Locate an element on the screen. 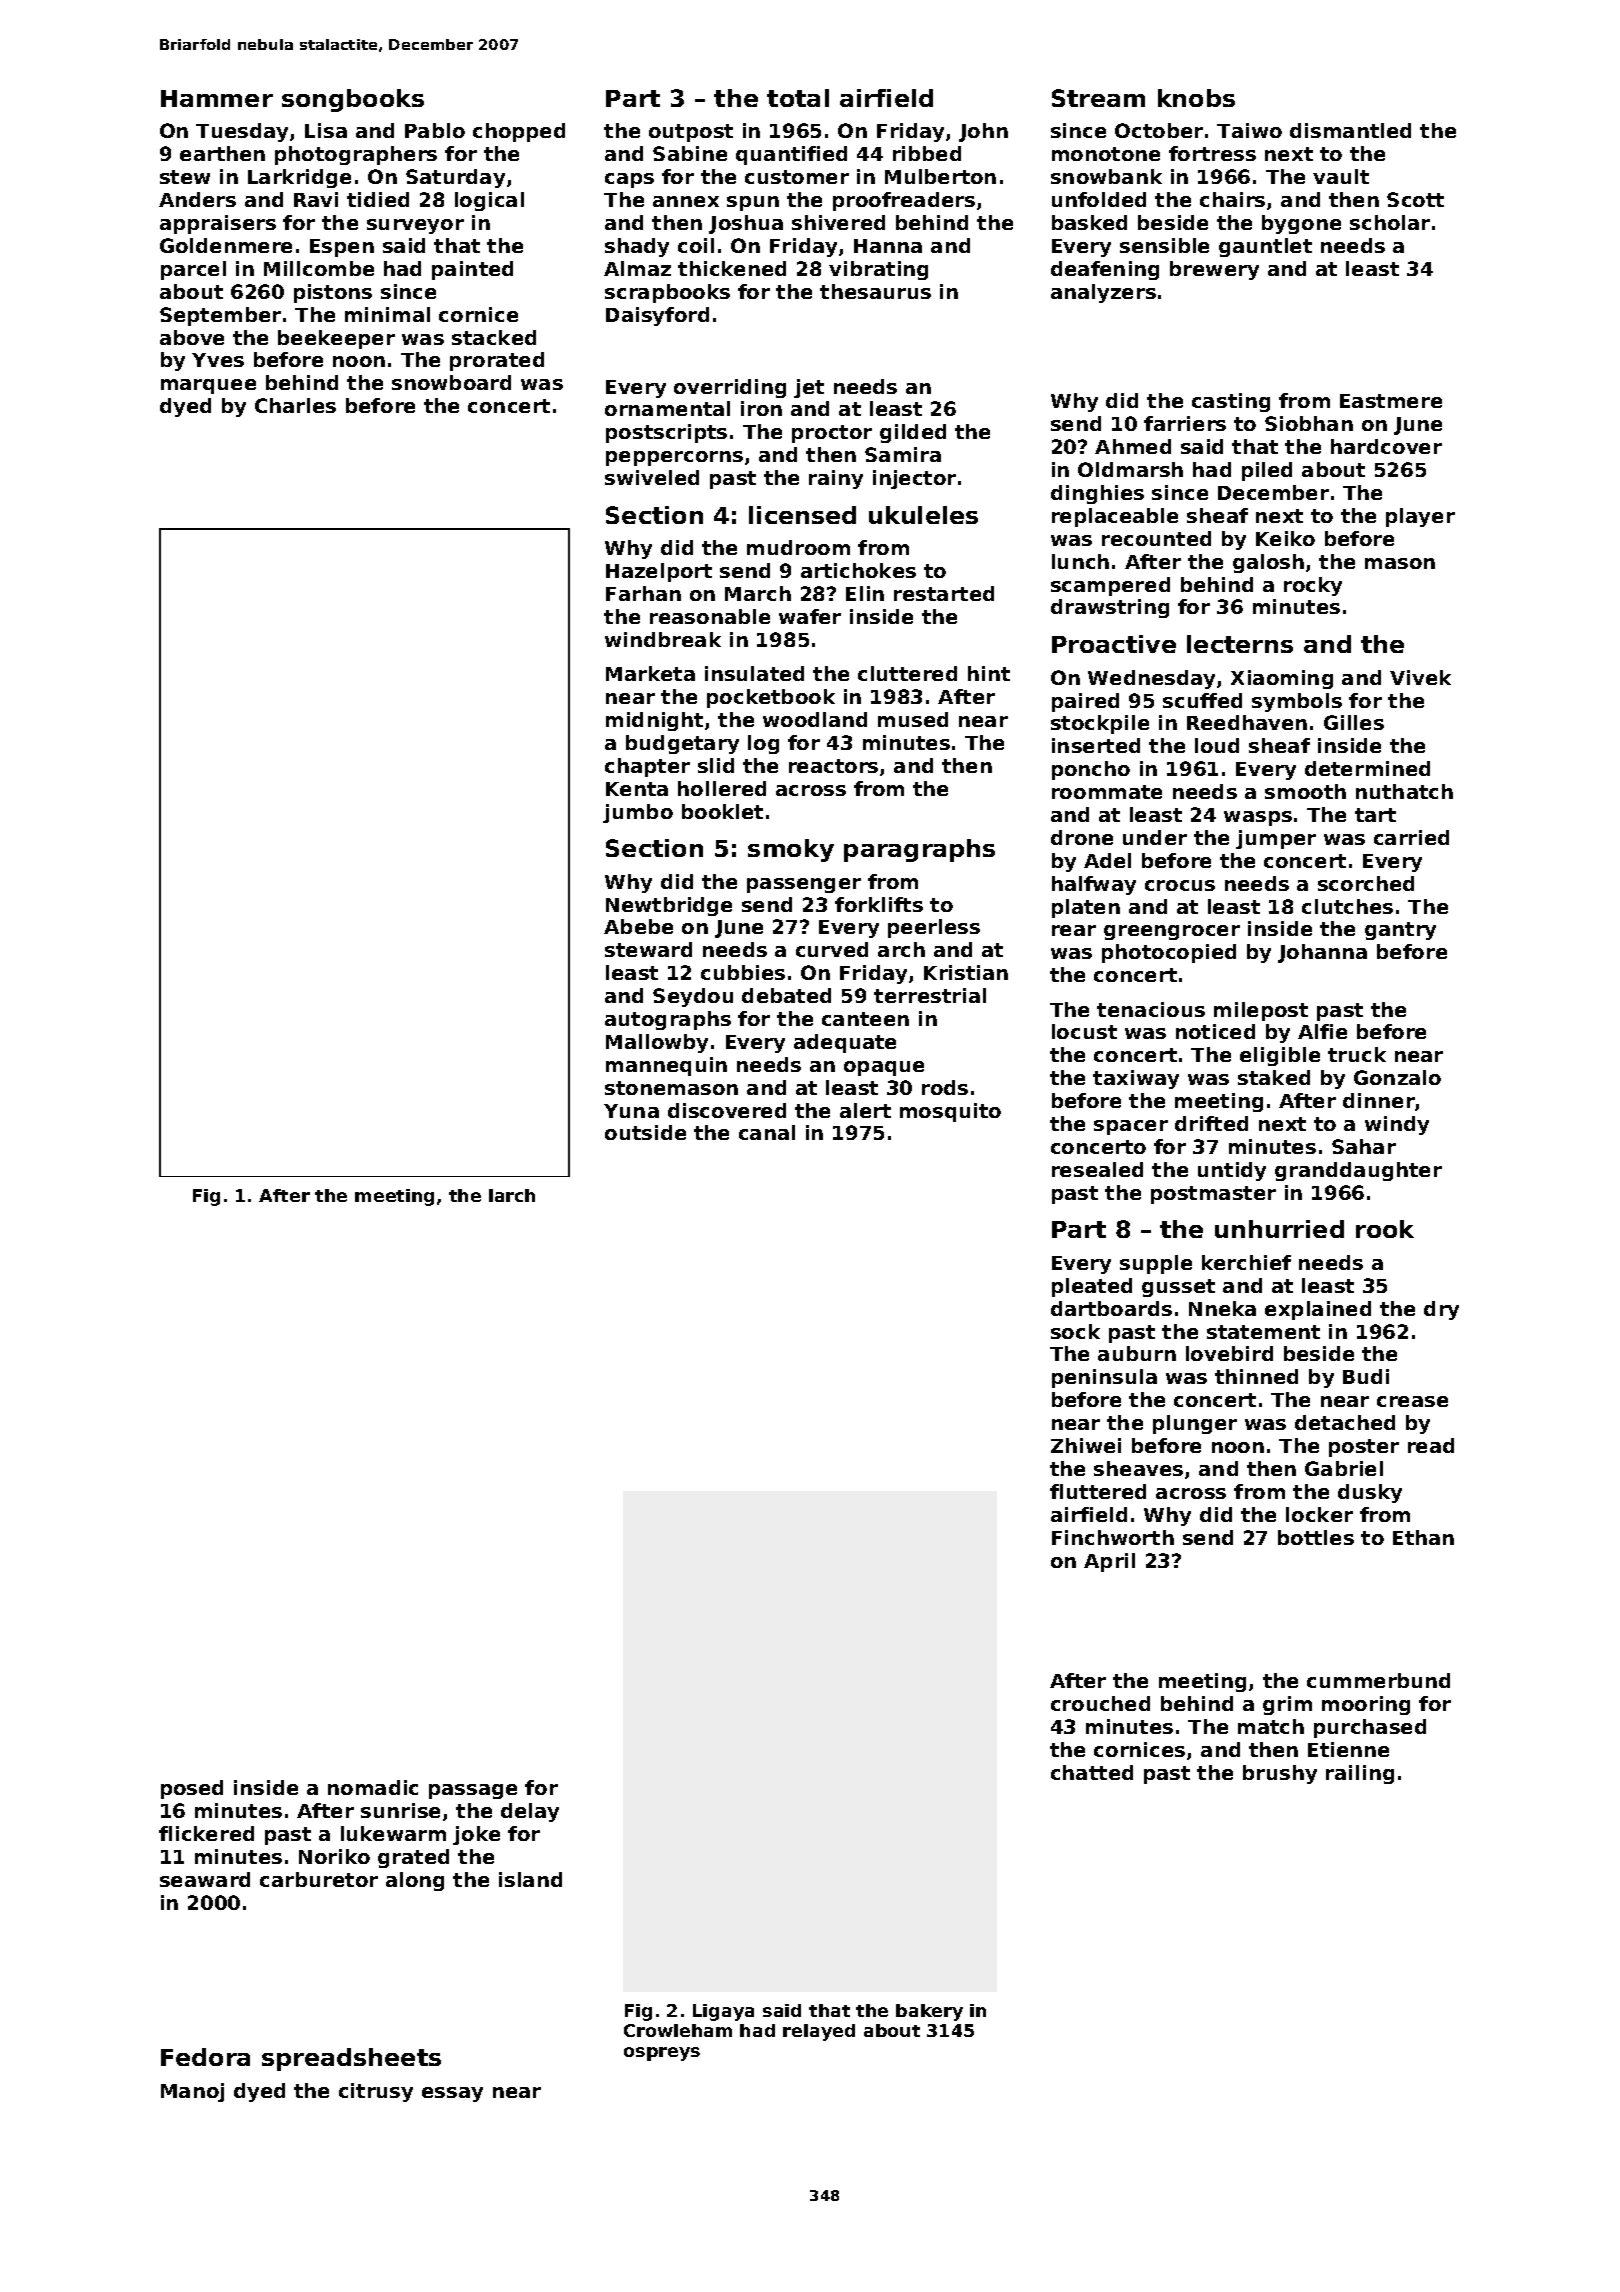  Saturday is located at coordinates (455, 178).
